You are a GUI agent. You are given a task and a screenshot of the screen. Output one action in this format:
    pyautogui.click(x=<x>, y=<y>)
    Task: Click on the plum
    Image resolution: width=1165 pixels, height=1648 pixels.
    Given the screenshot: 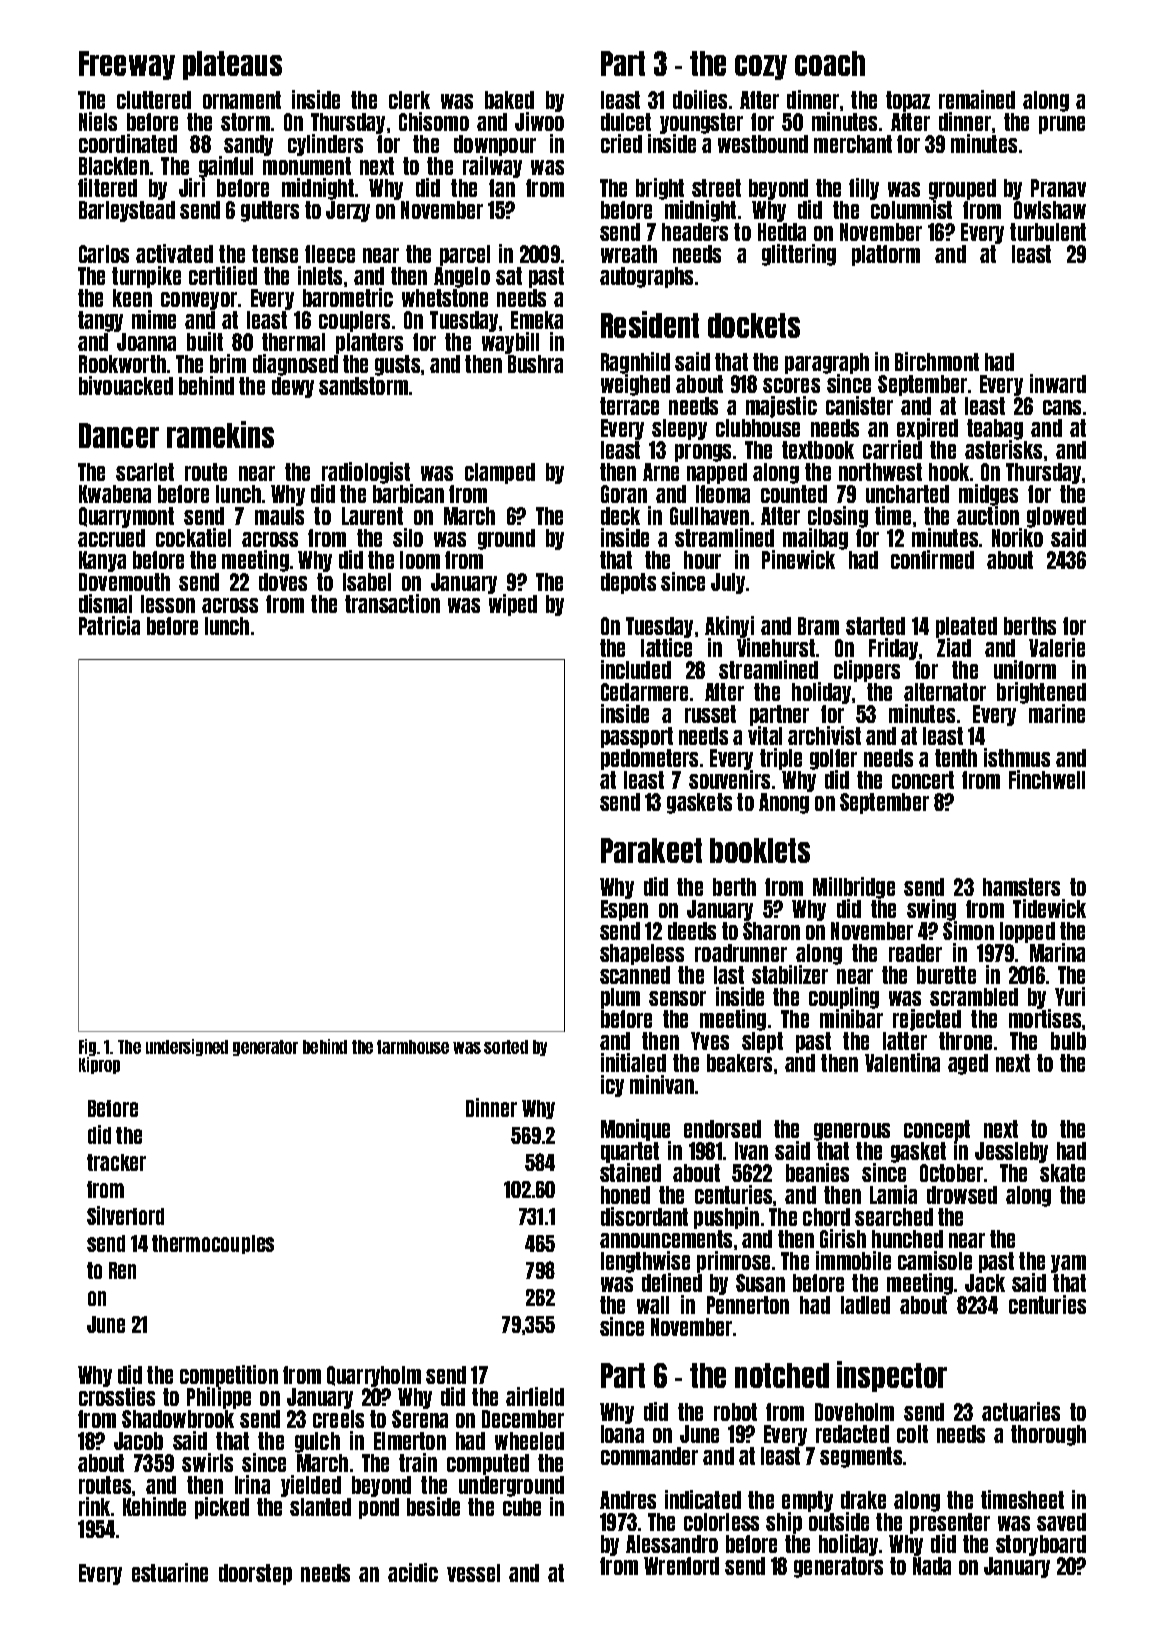 What is the action you would take?
    pyautogui.click(x=620, y=998)
